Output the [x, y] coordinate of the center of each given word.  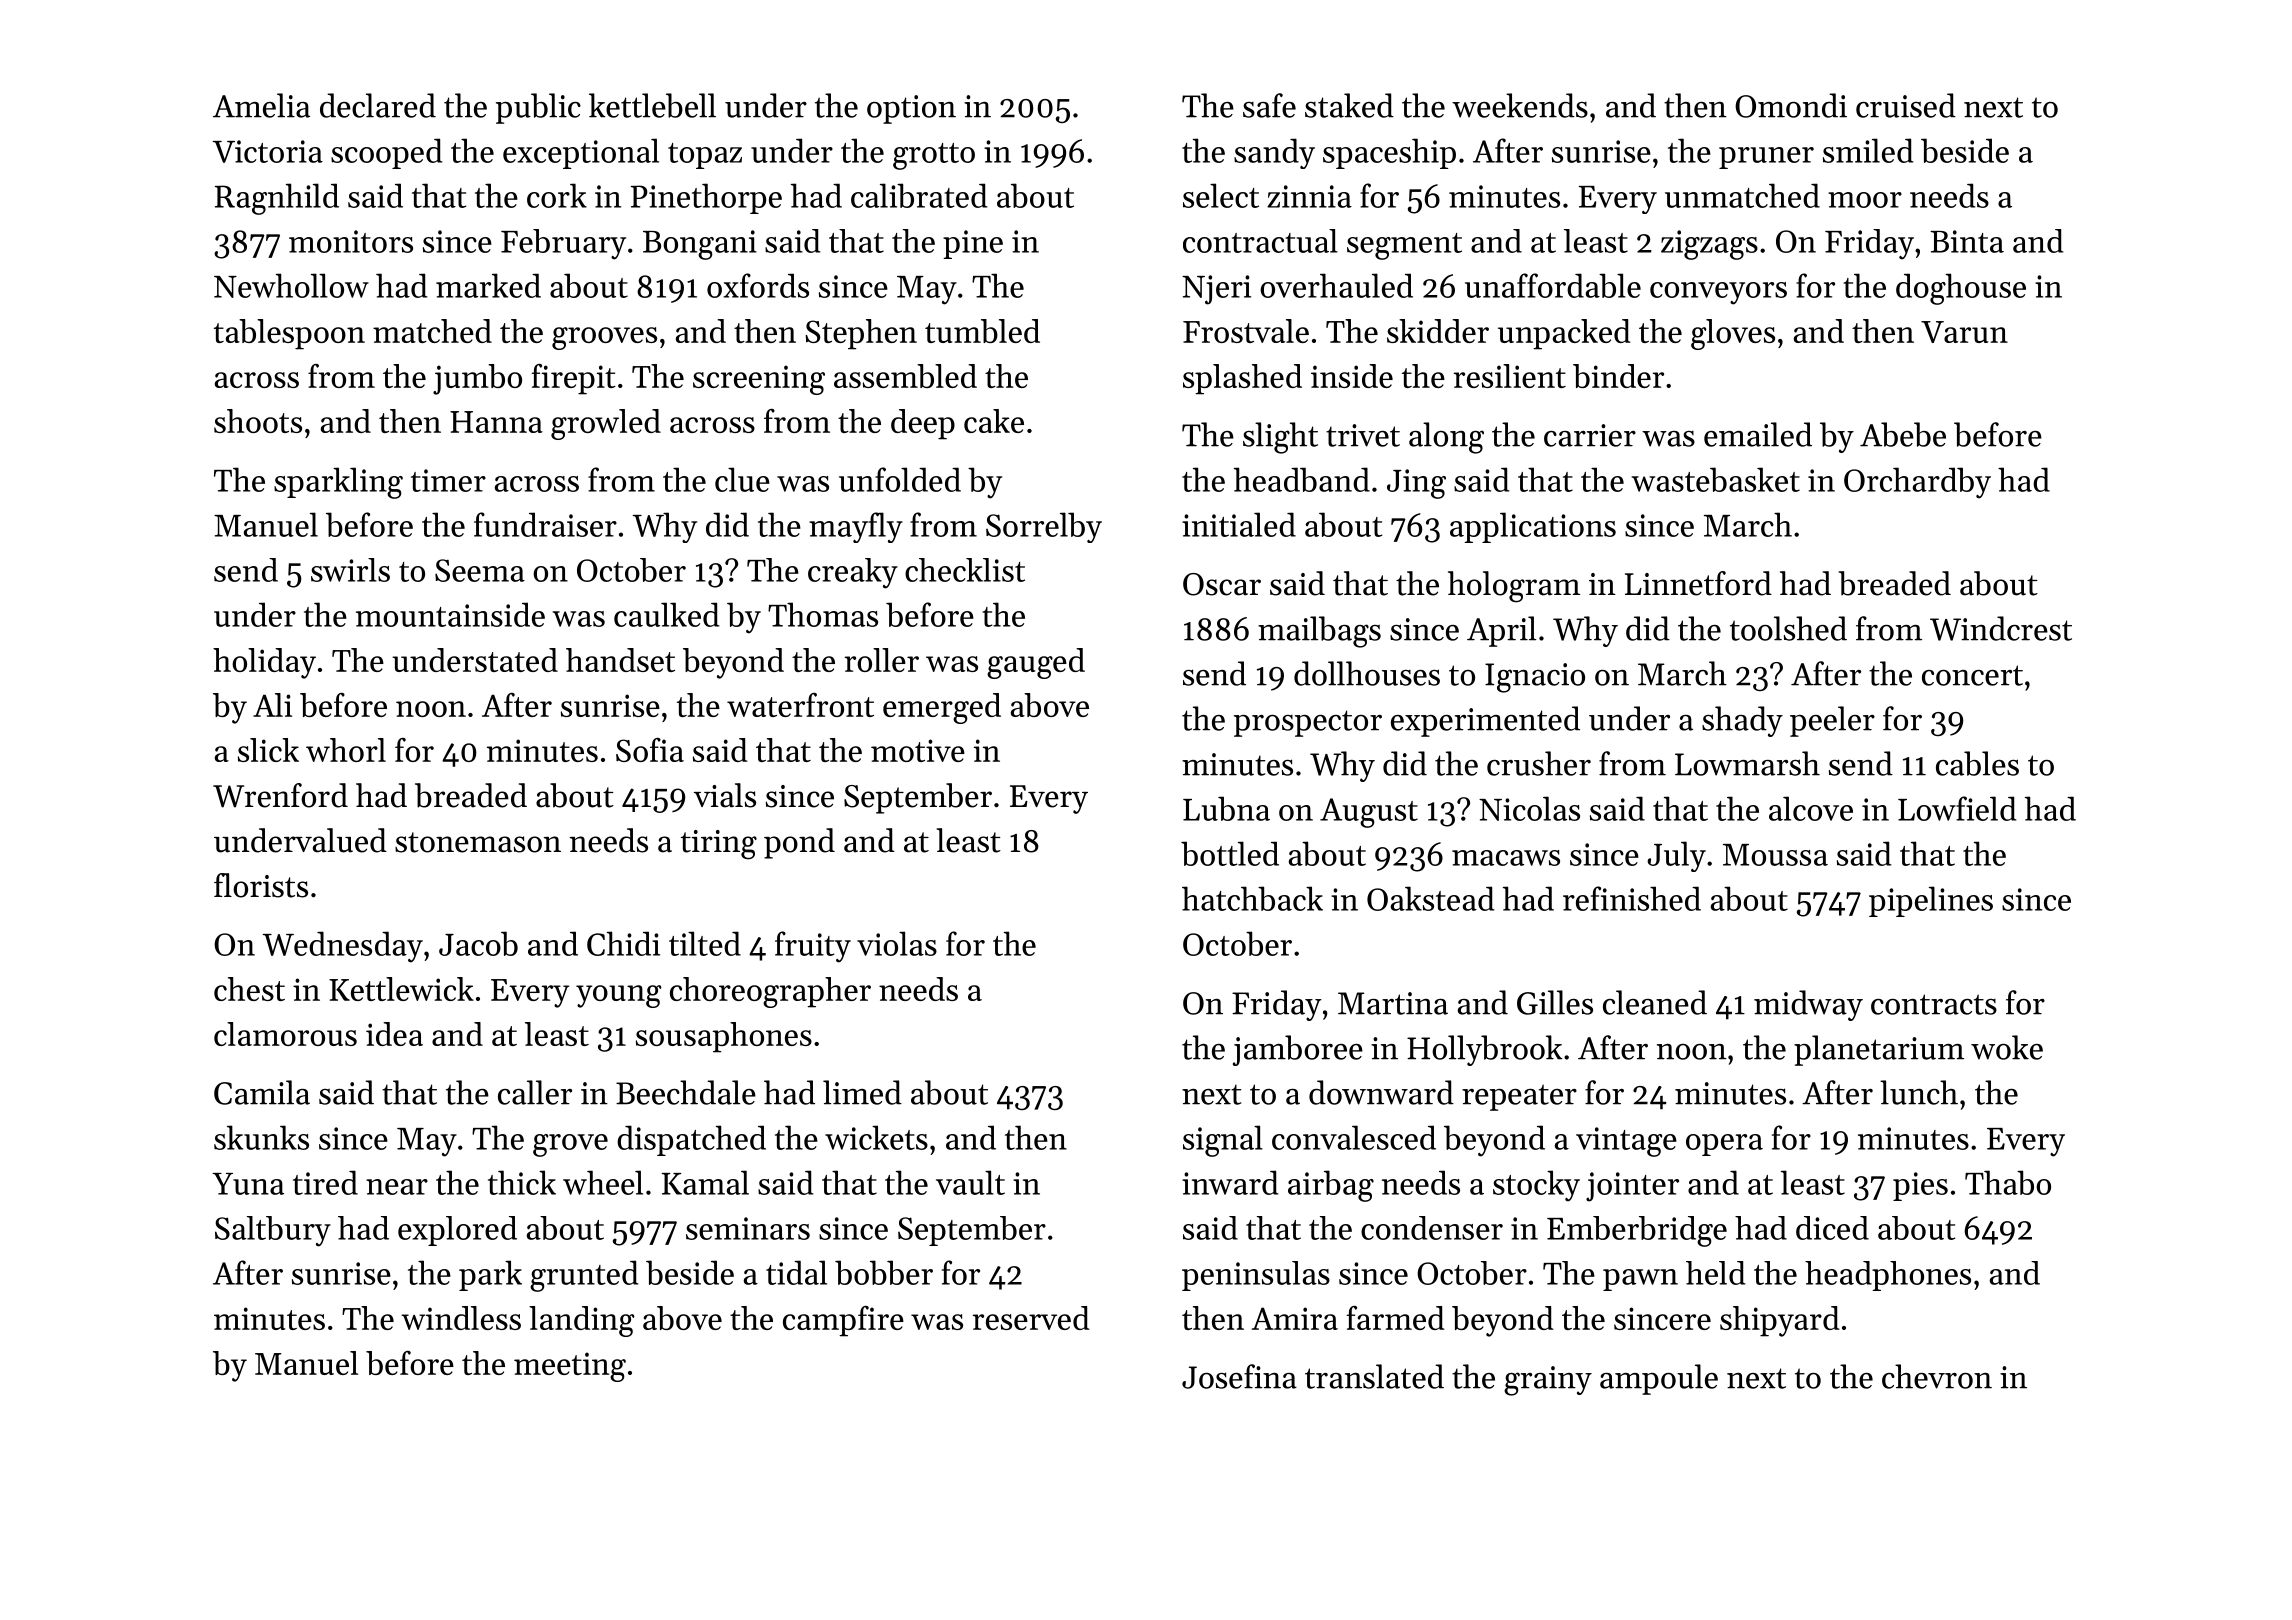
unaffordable [1553, 285]
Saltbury [273, 1231]
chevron [1937, 1376]
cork [557, 195]
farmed [1395, 1318]
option [911, 109]
